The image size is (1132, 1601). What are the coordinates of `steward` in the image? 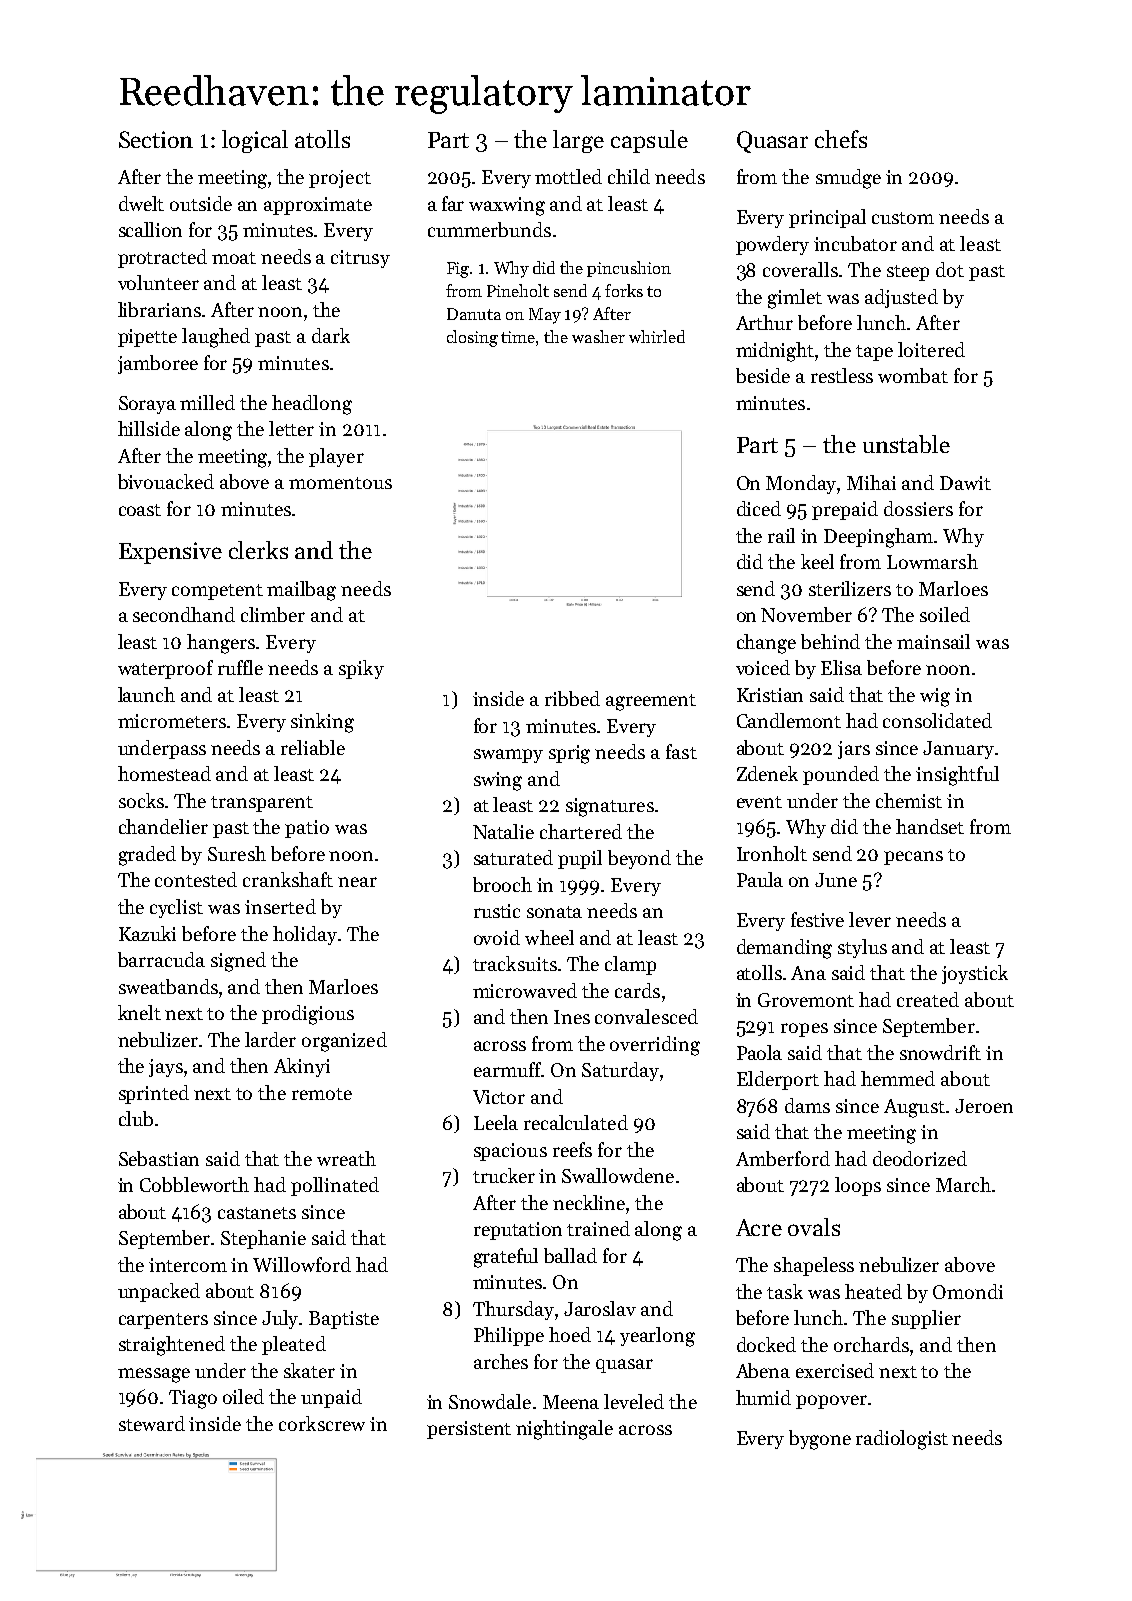 It's located at (152, 1423).
